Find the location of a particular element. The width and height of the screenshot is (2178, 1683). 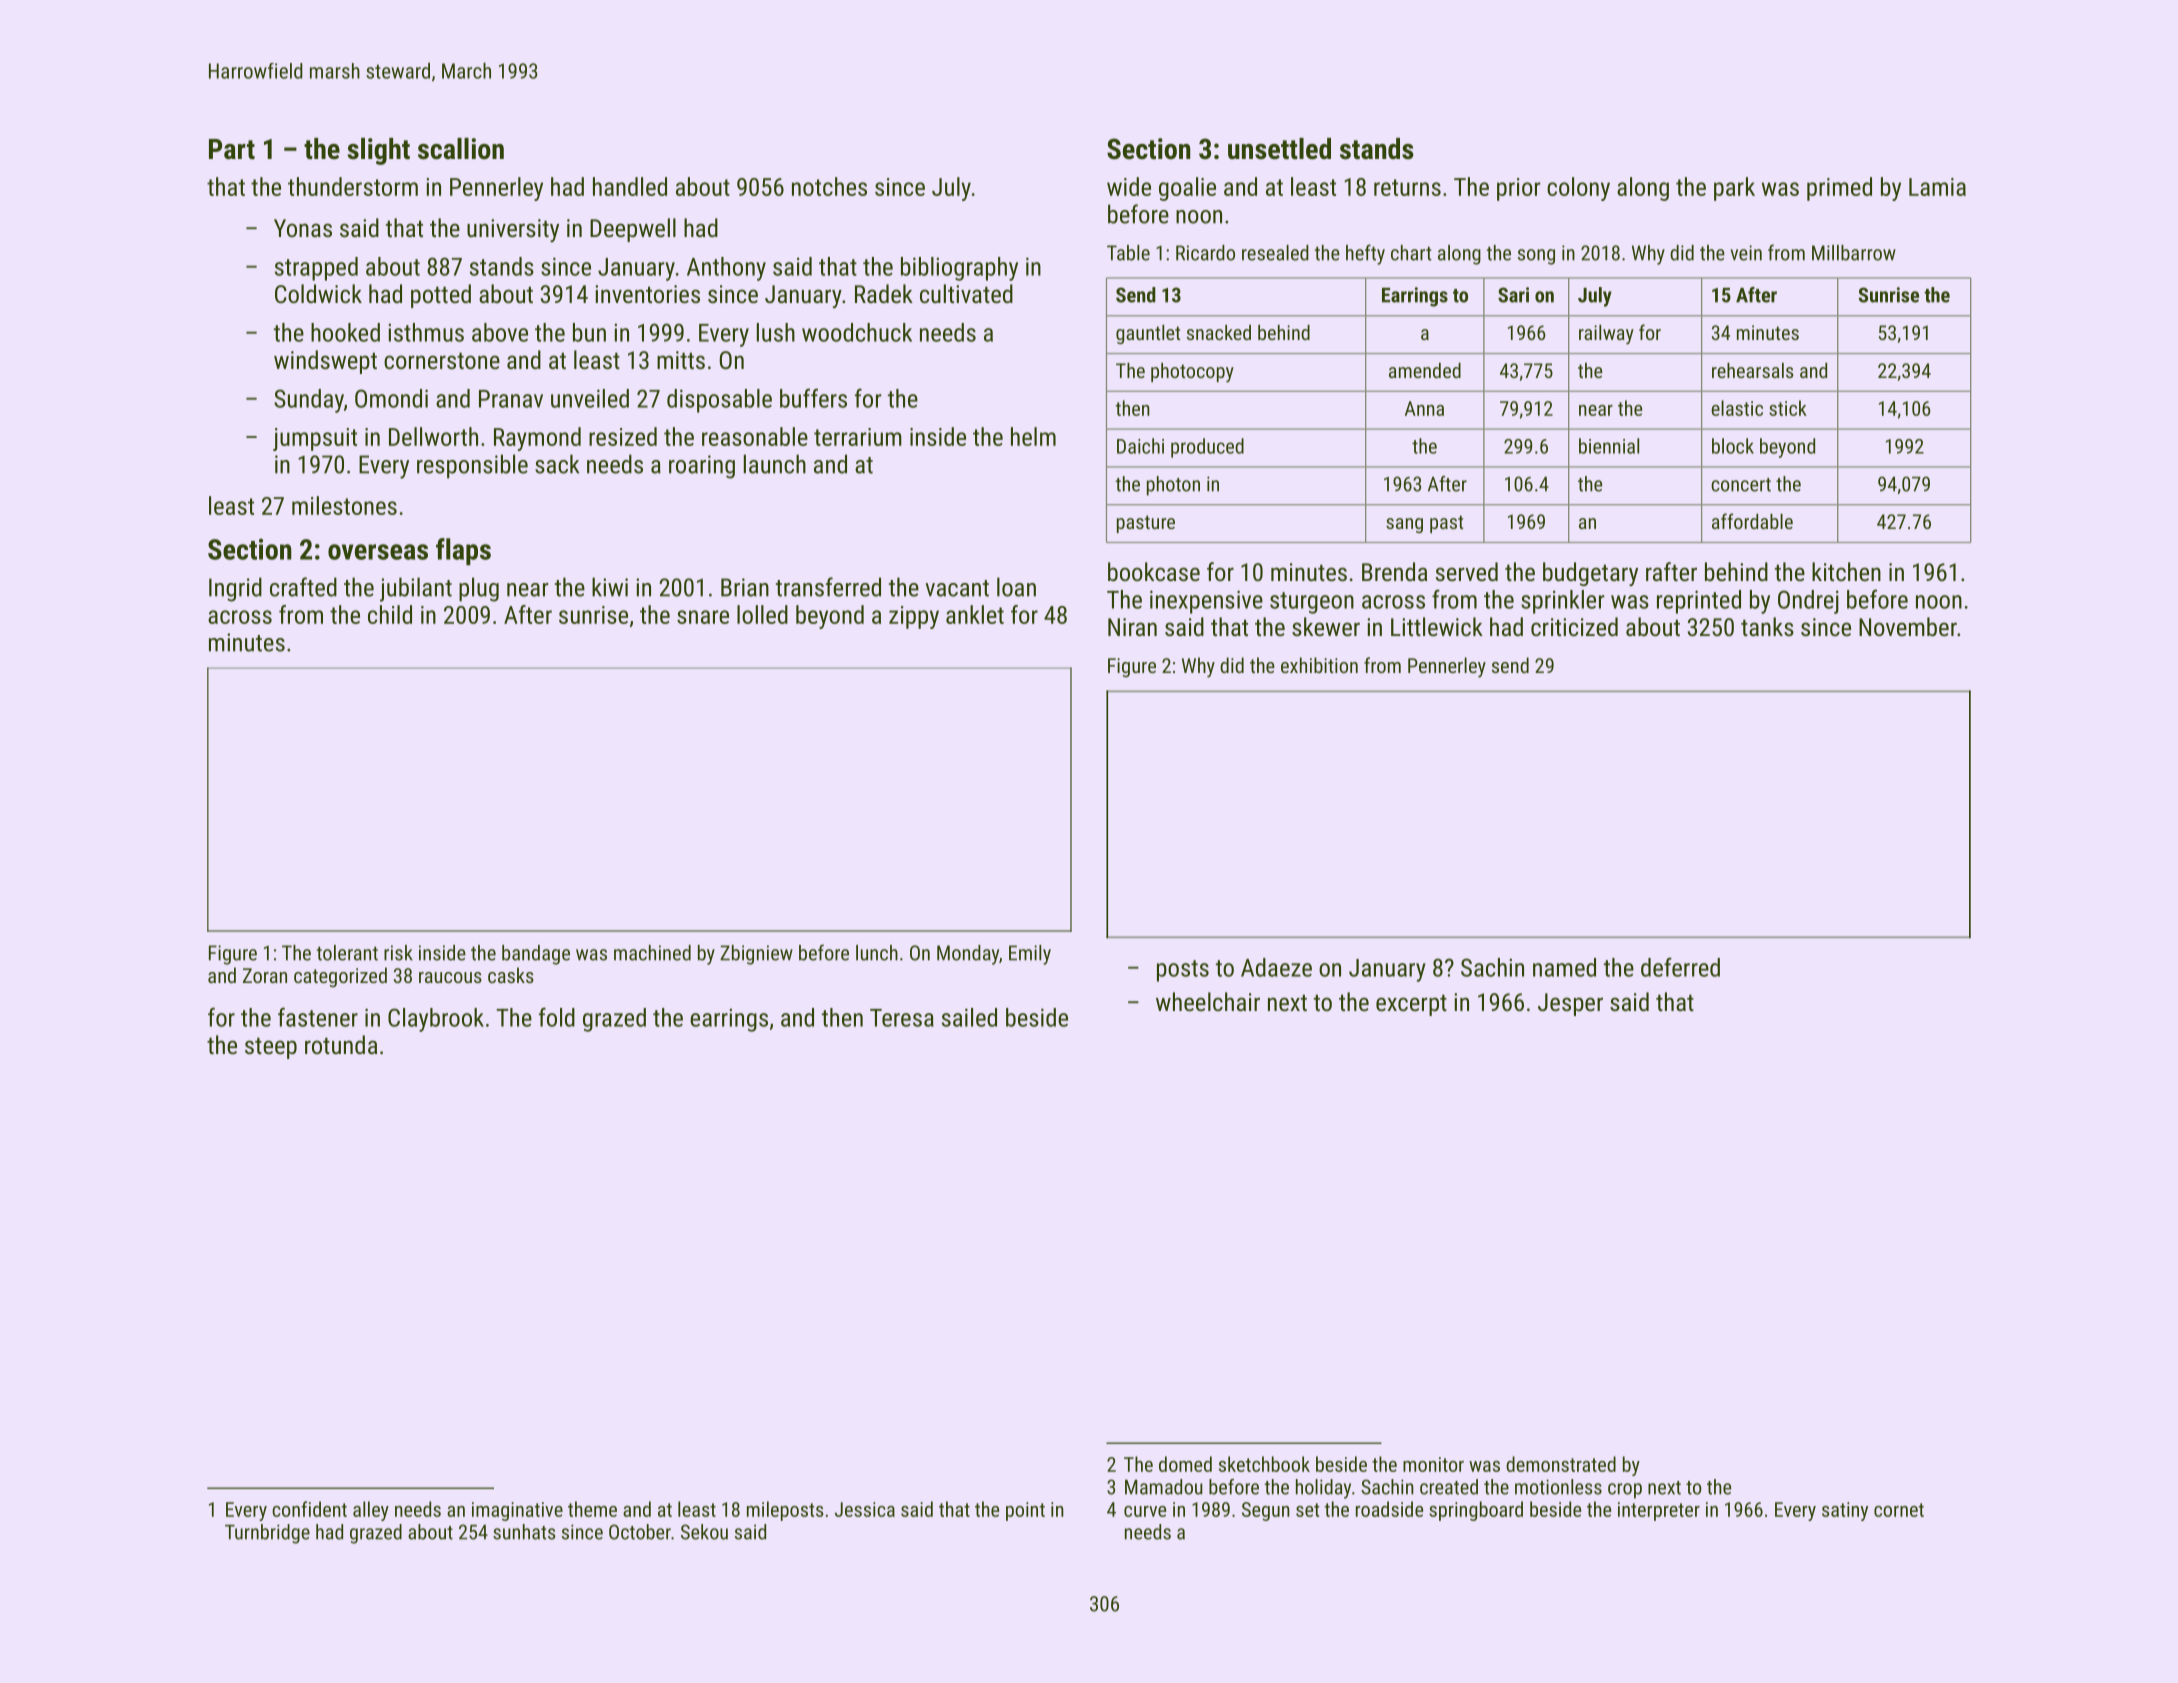

wide is located at coordinates (1129, 186).
